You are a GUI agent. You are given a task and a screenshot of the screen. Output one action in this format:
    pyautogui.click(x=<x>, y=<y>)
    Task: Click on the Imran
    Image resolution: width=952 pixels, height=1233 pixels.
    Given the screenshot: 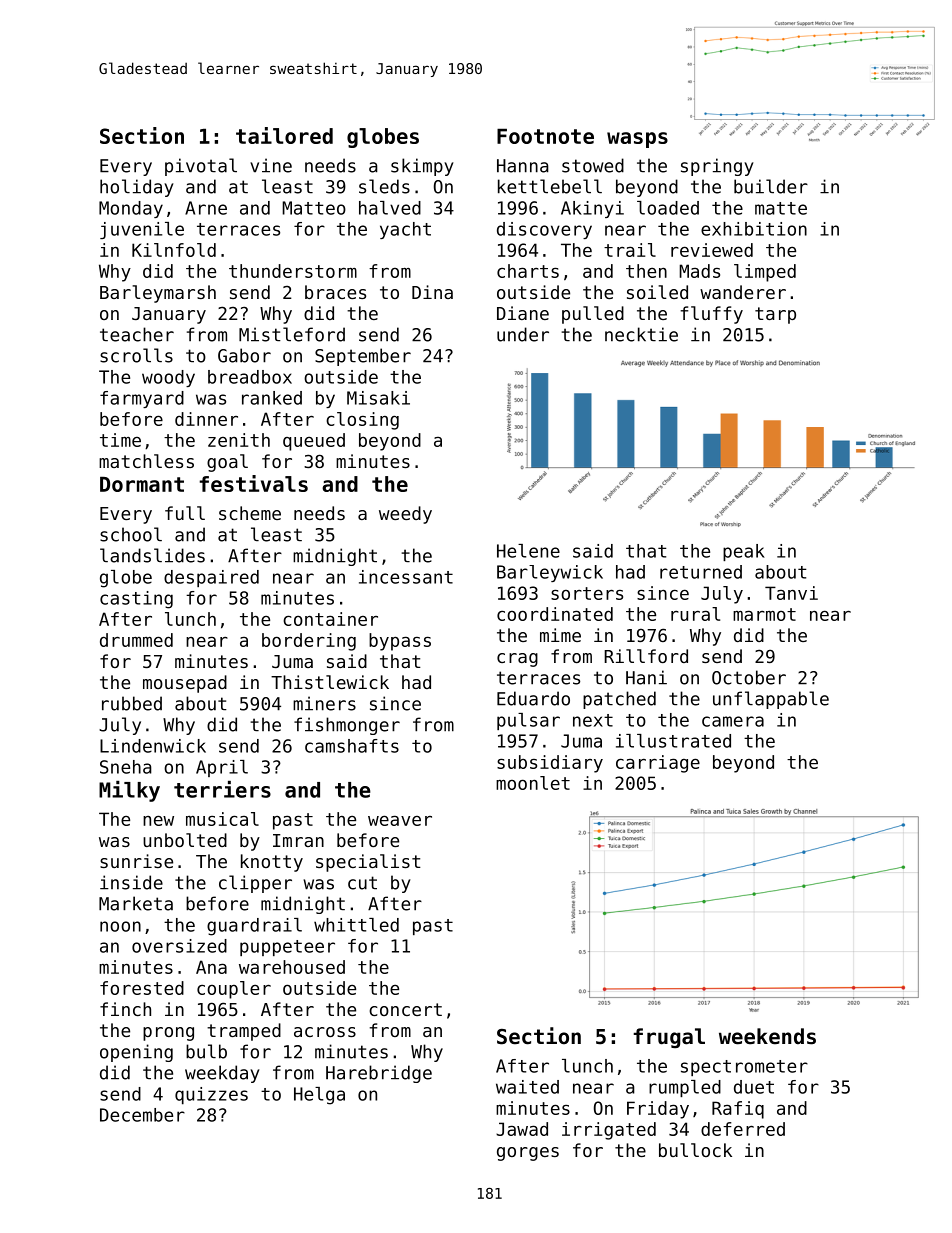 What is the action you would take?
    pyautogui.click(x=298, y=840)
